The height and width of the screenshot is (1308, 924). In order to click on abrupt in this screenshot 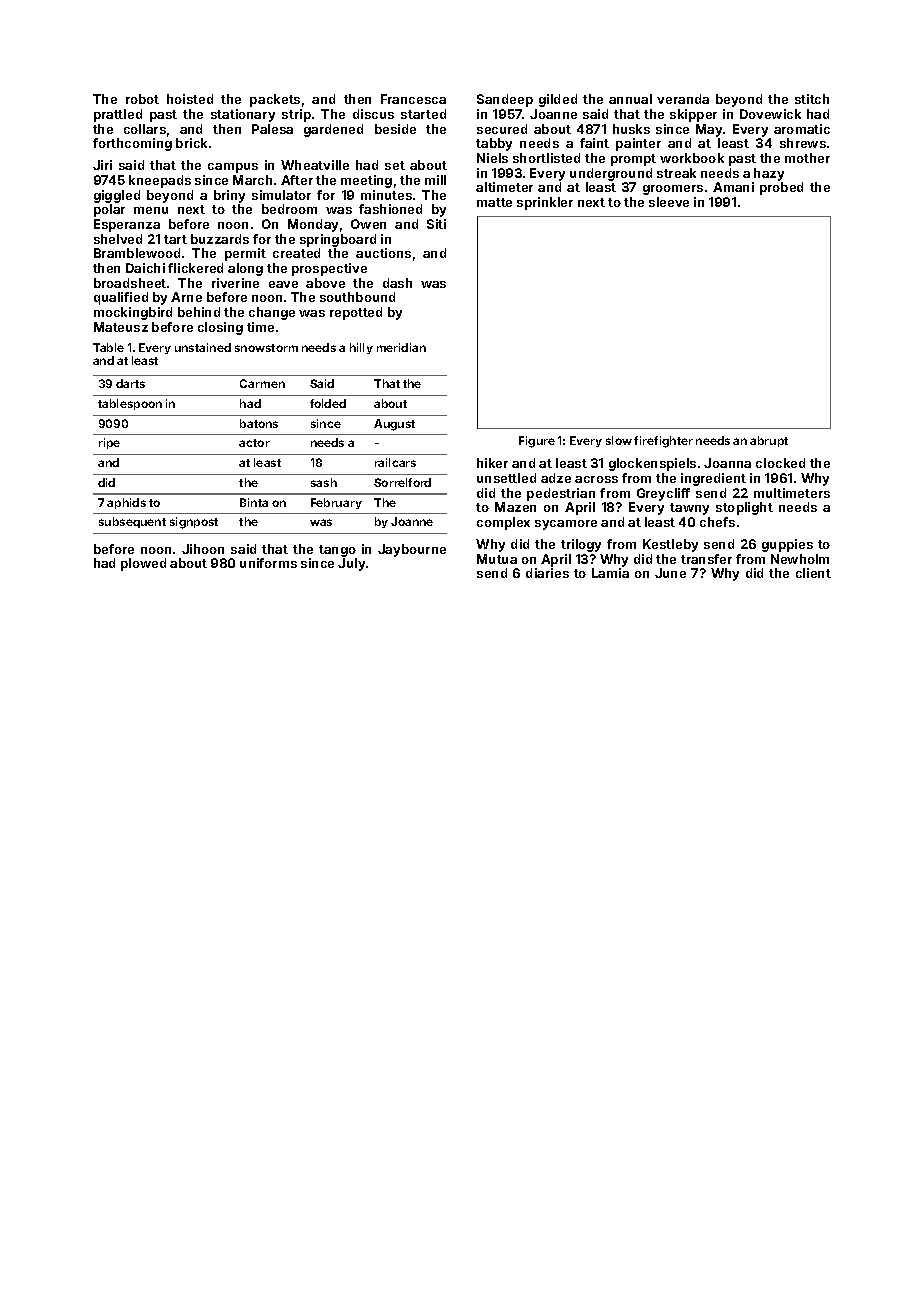, I will do `click(769, 441)`.
